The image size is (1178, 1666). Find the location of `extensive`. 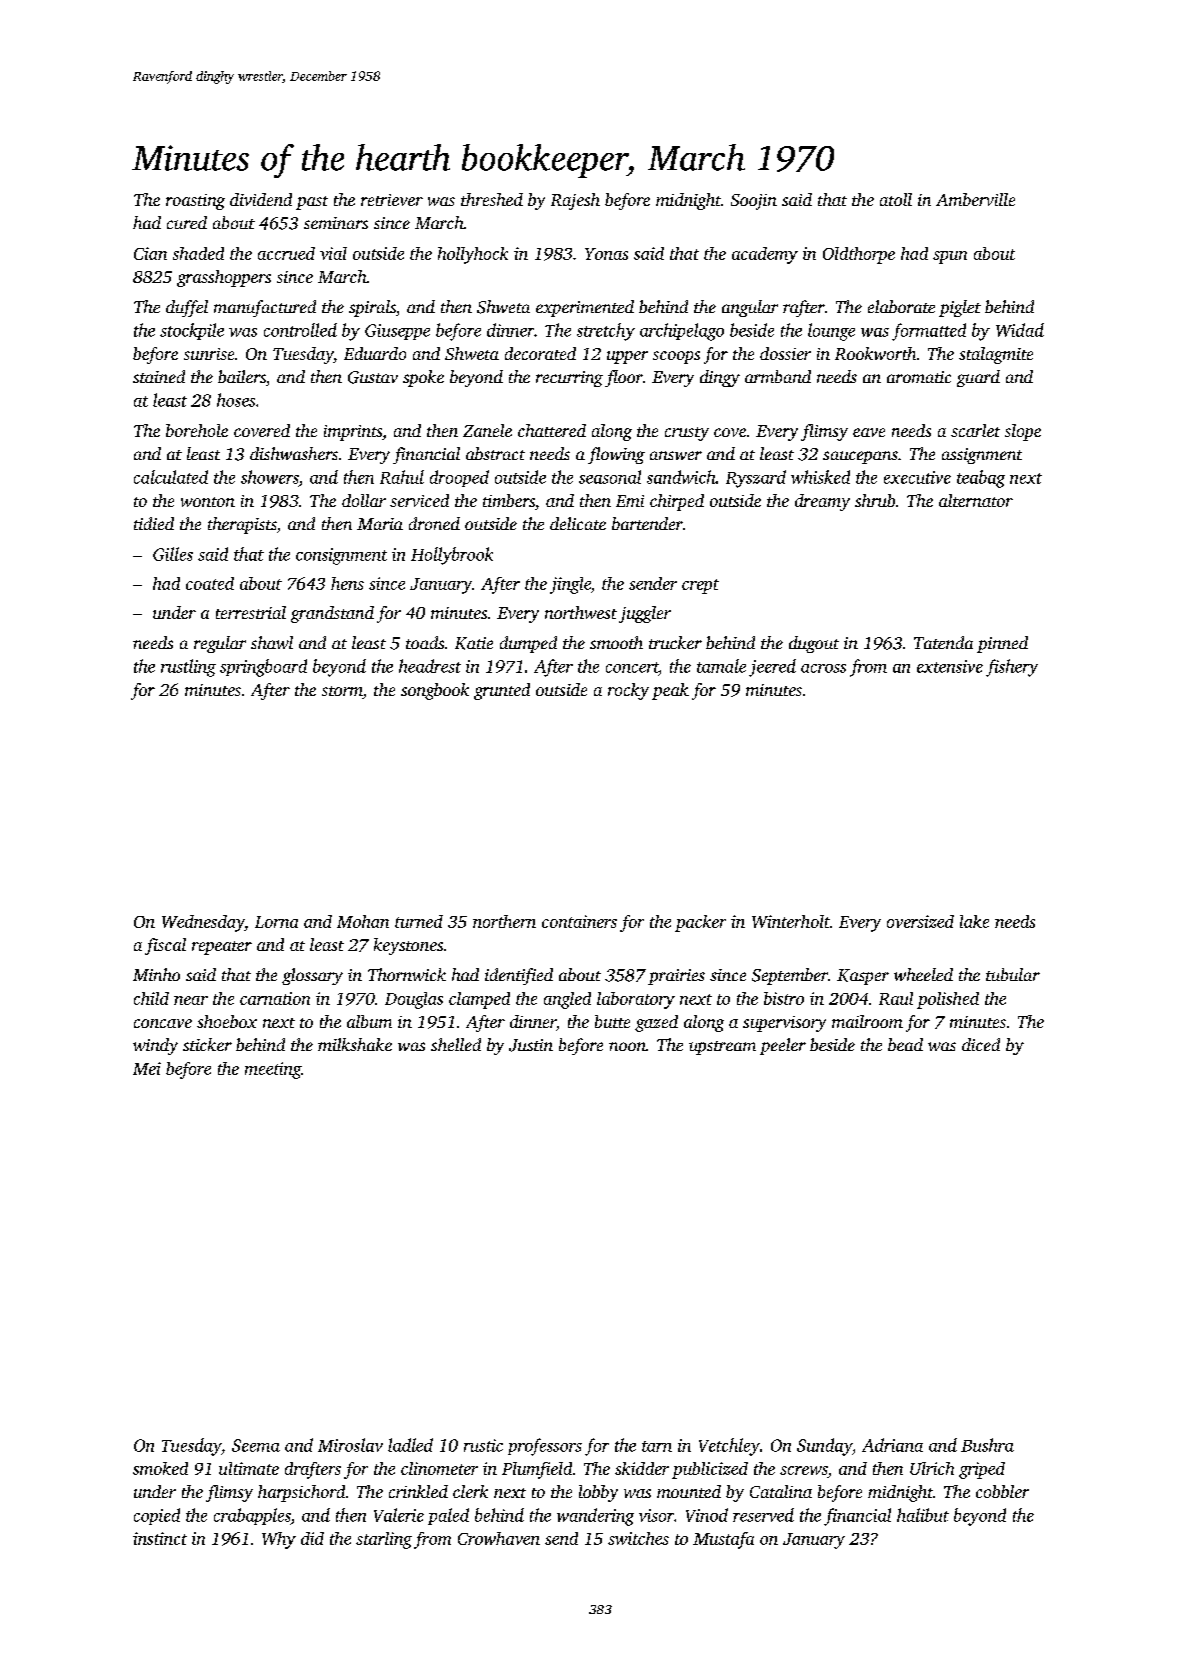

extensive is located at coordinates (950, 666).
